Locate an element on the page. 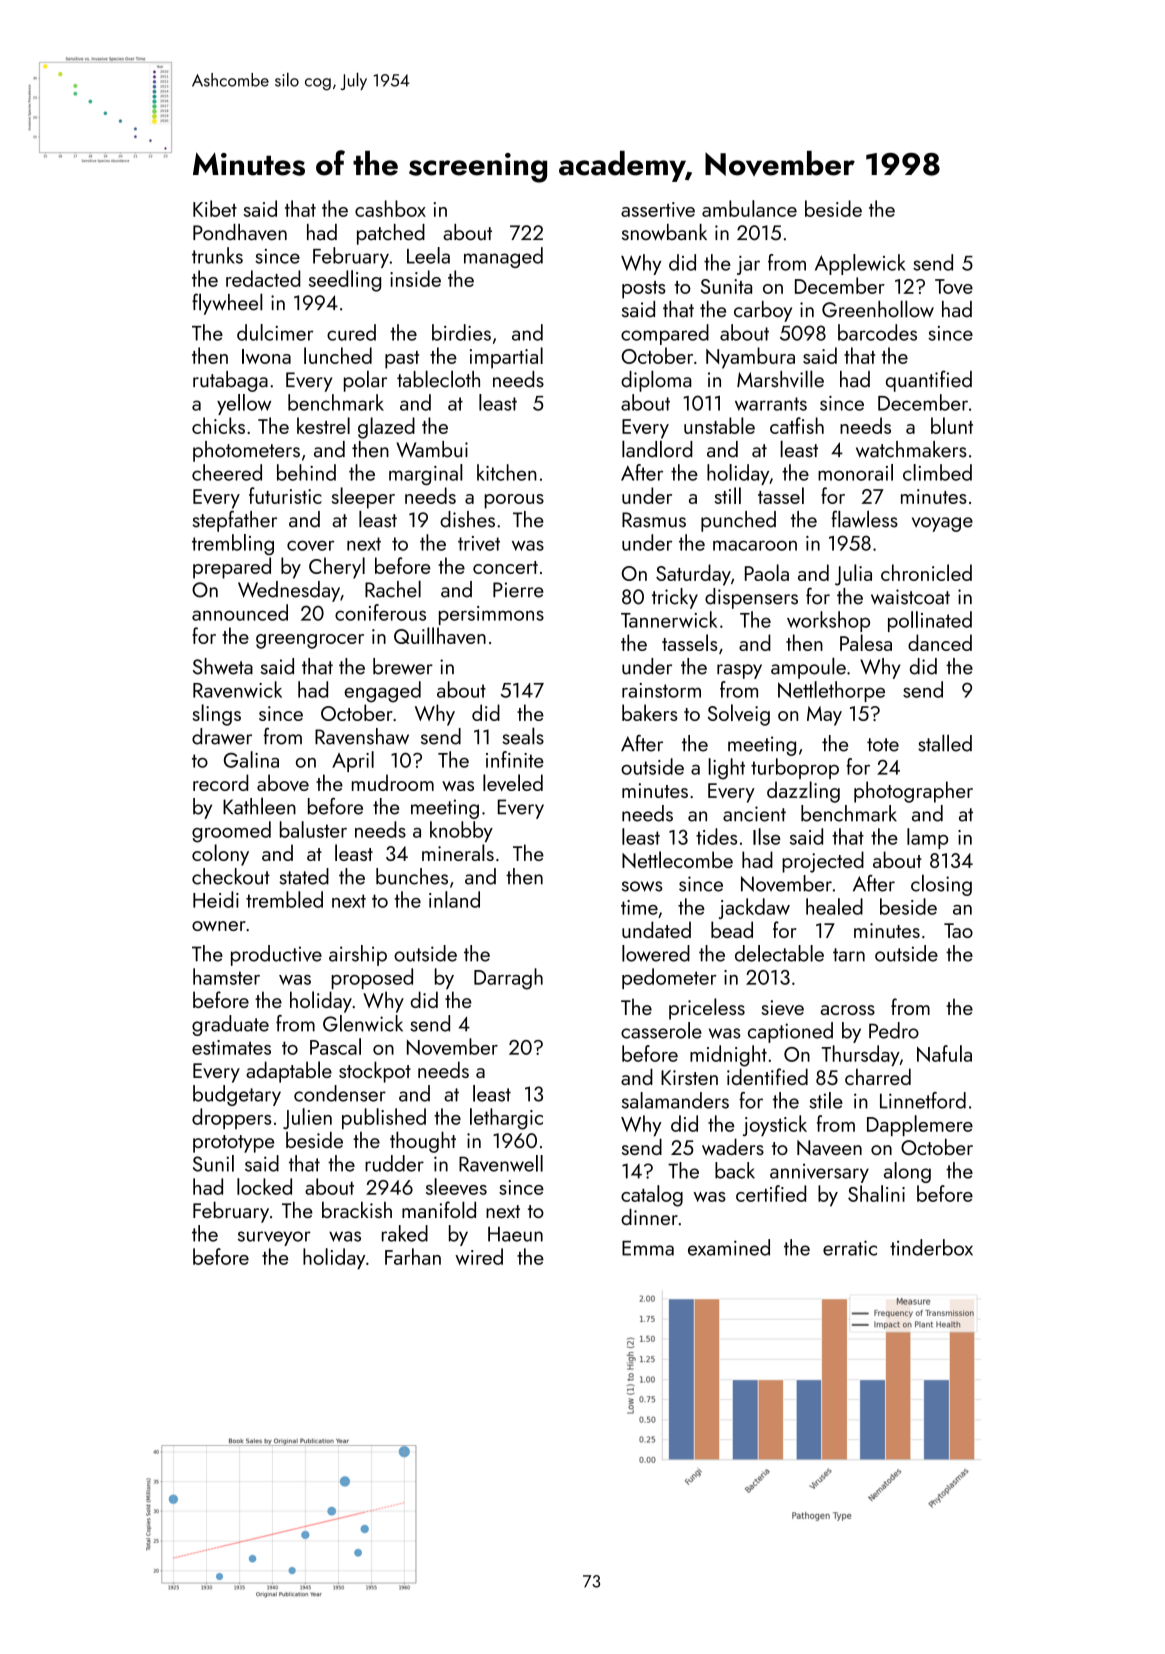 This image has width=1165, height=1654. stile is located at coordinates (826, 1100).
